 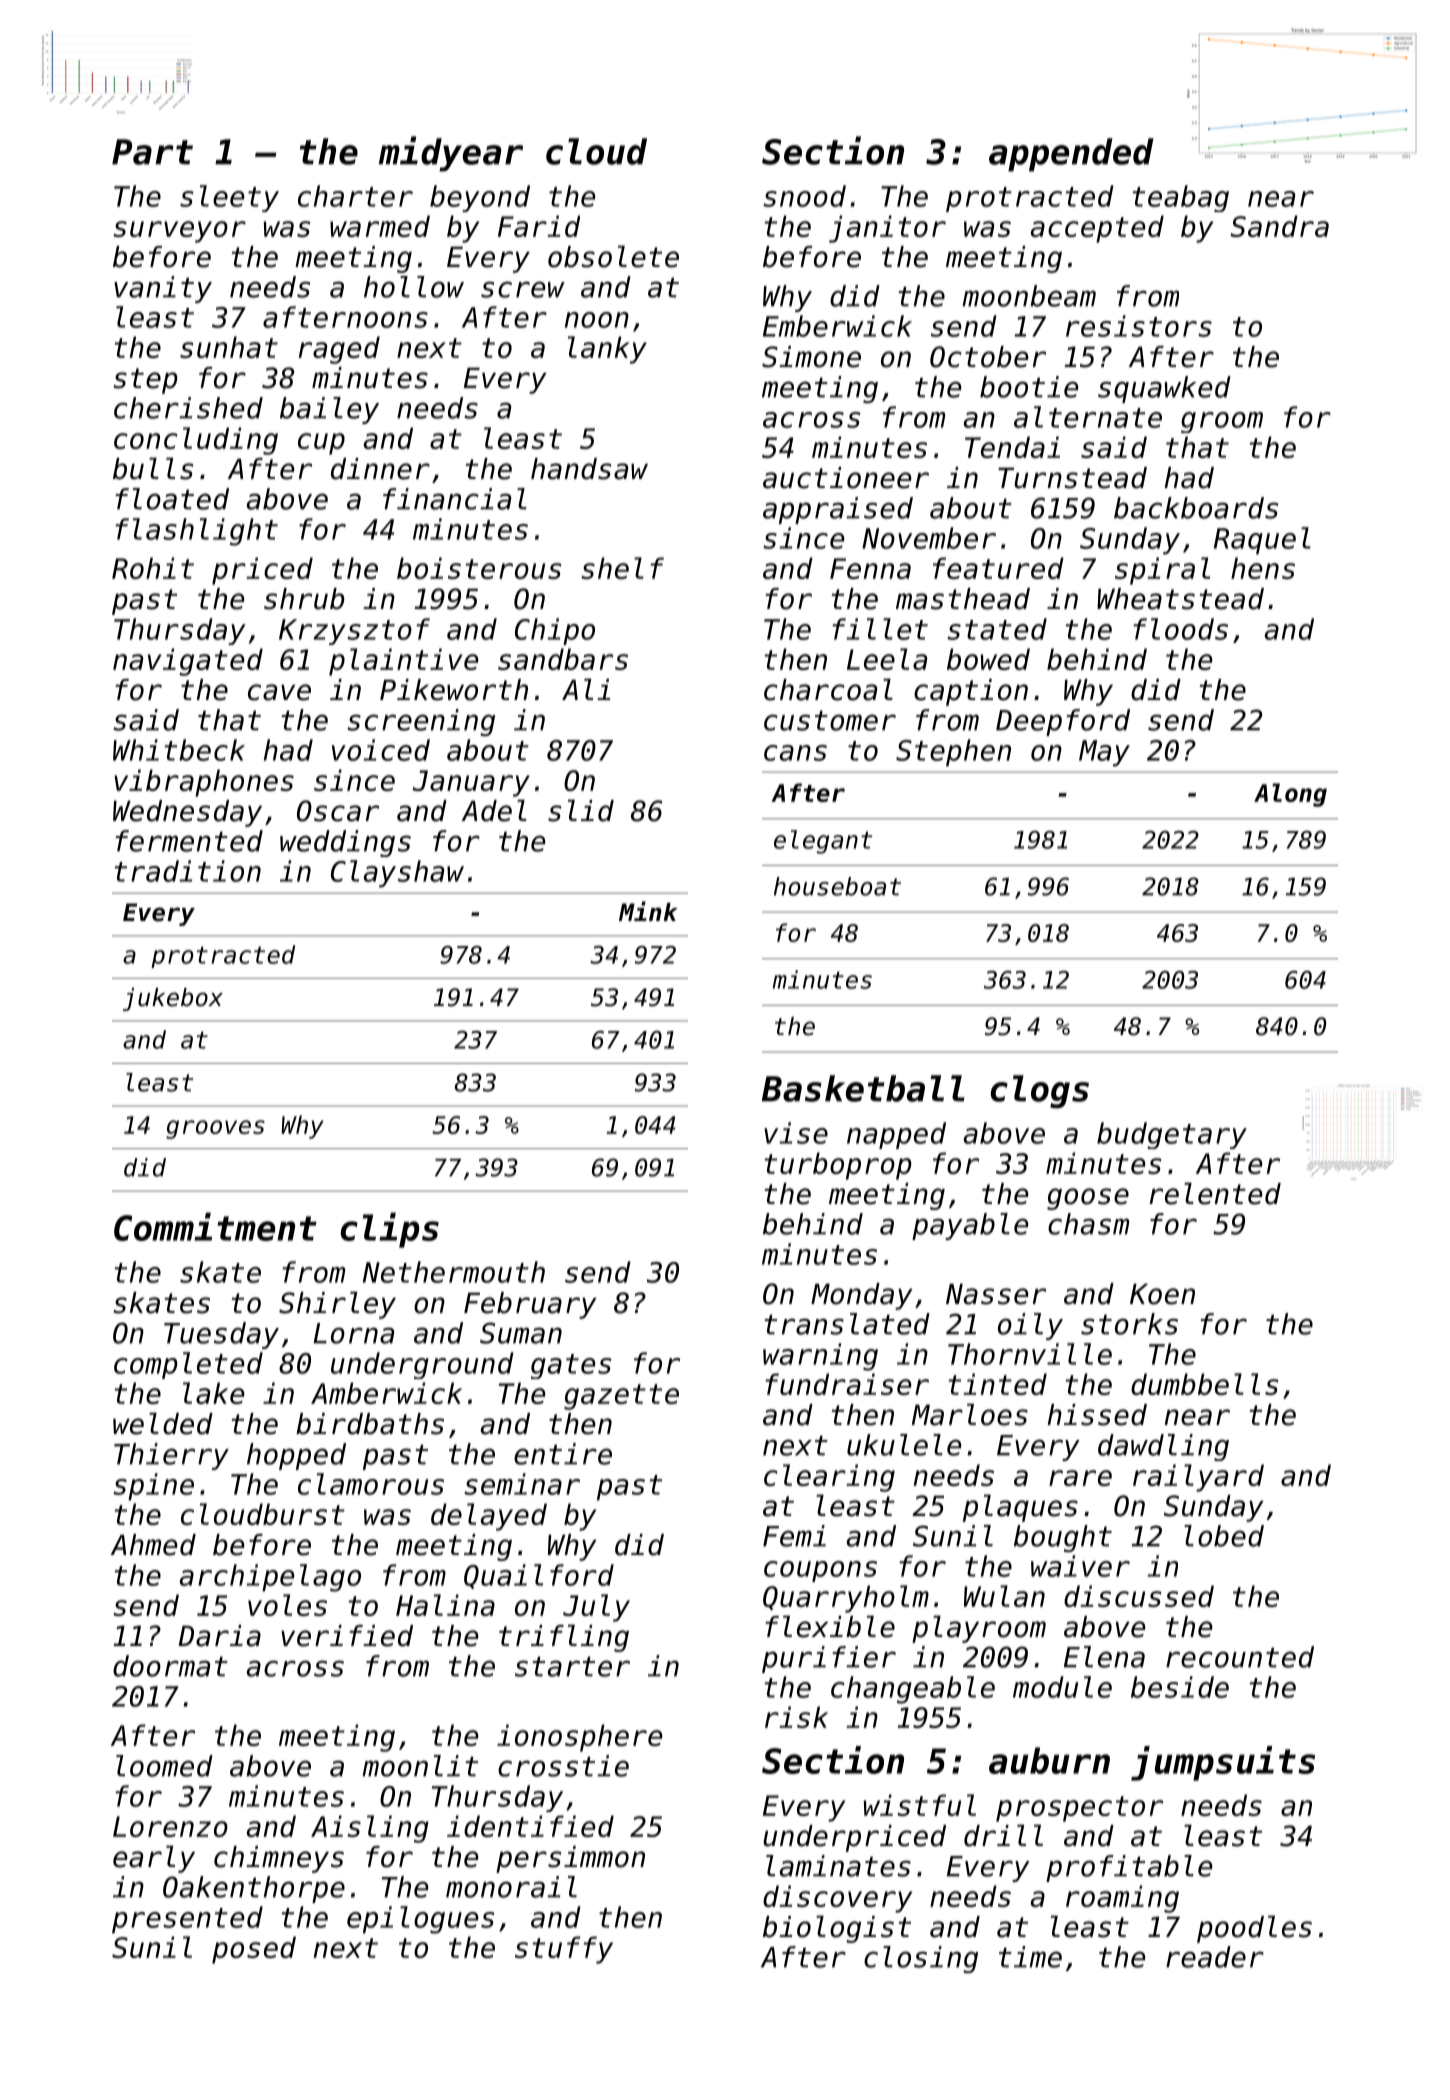 I want to click on beyond, so click(x=480, y=198).
